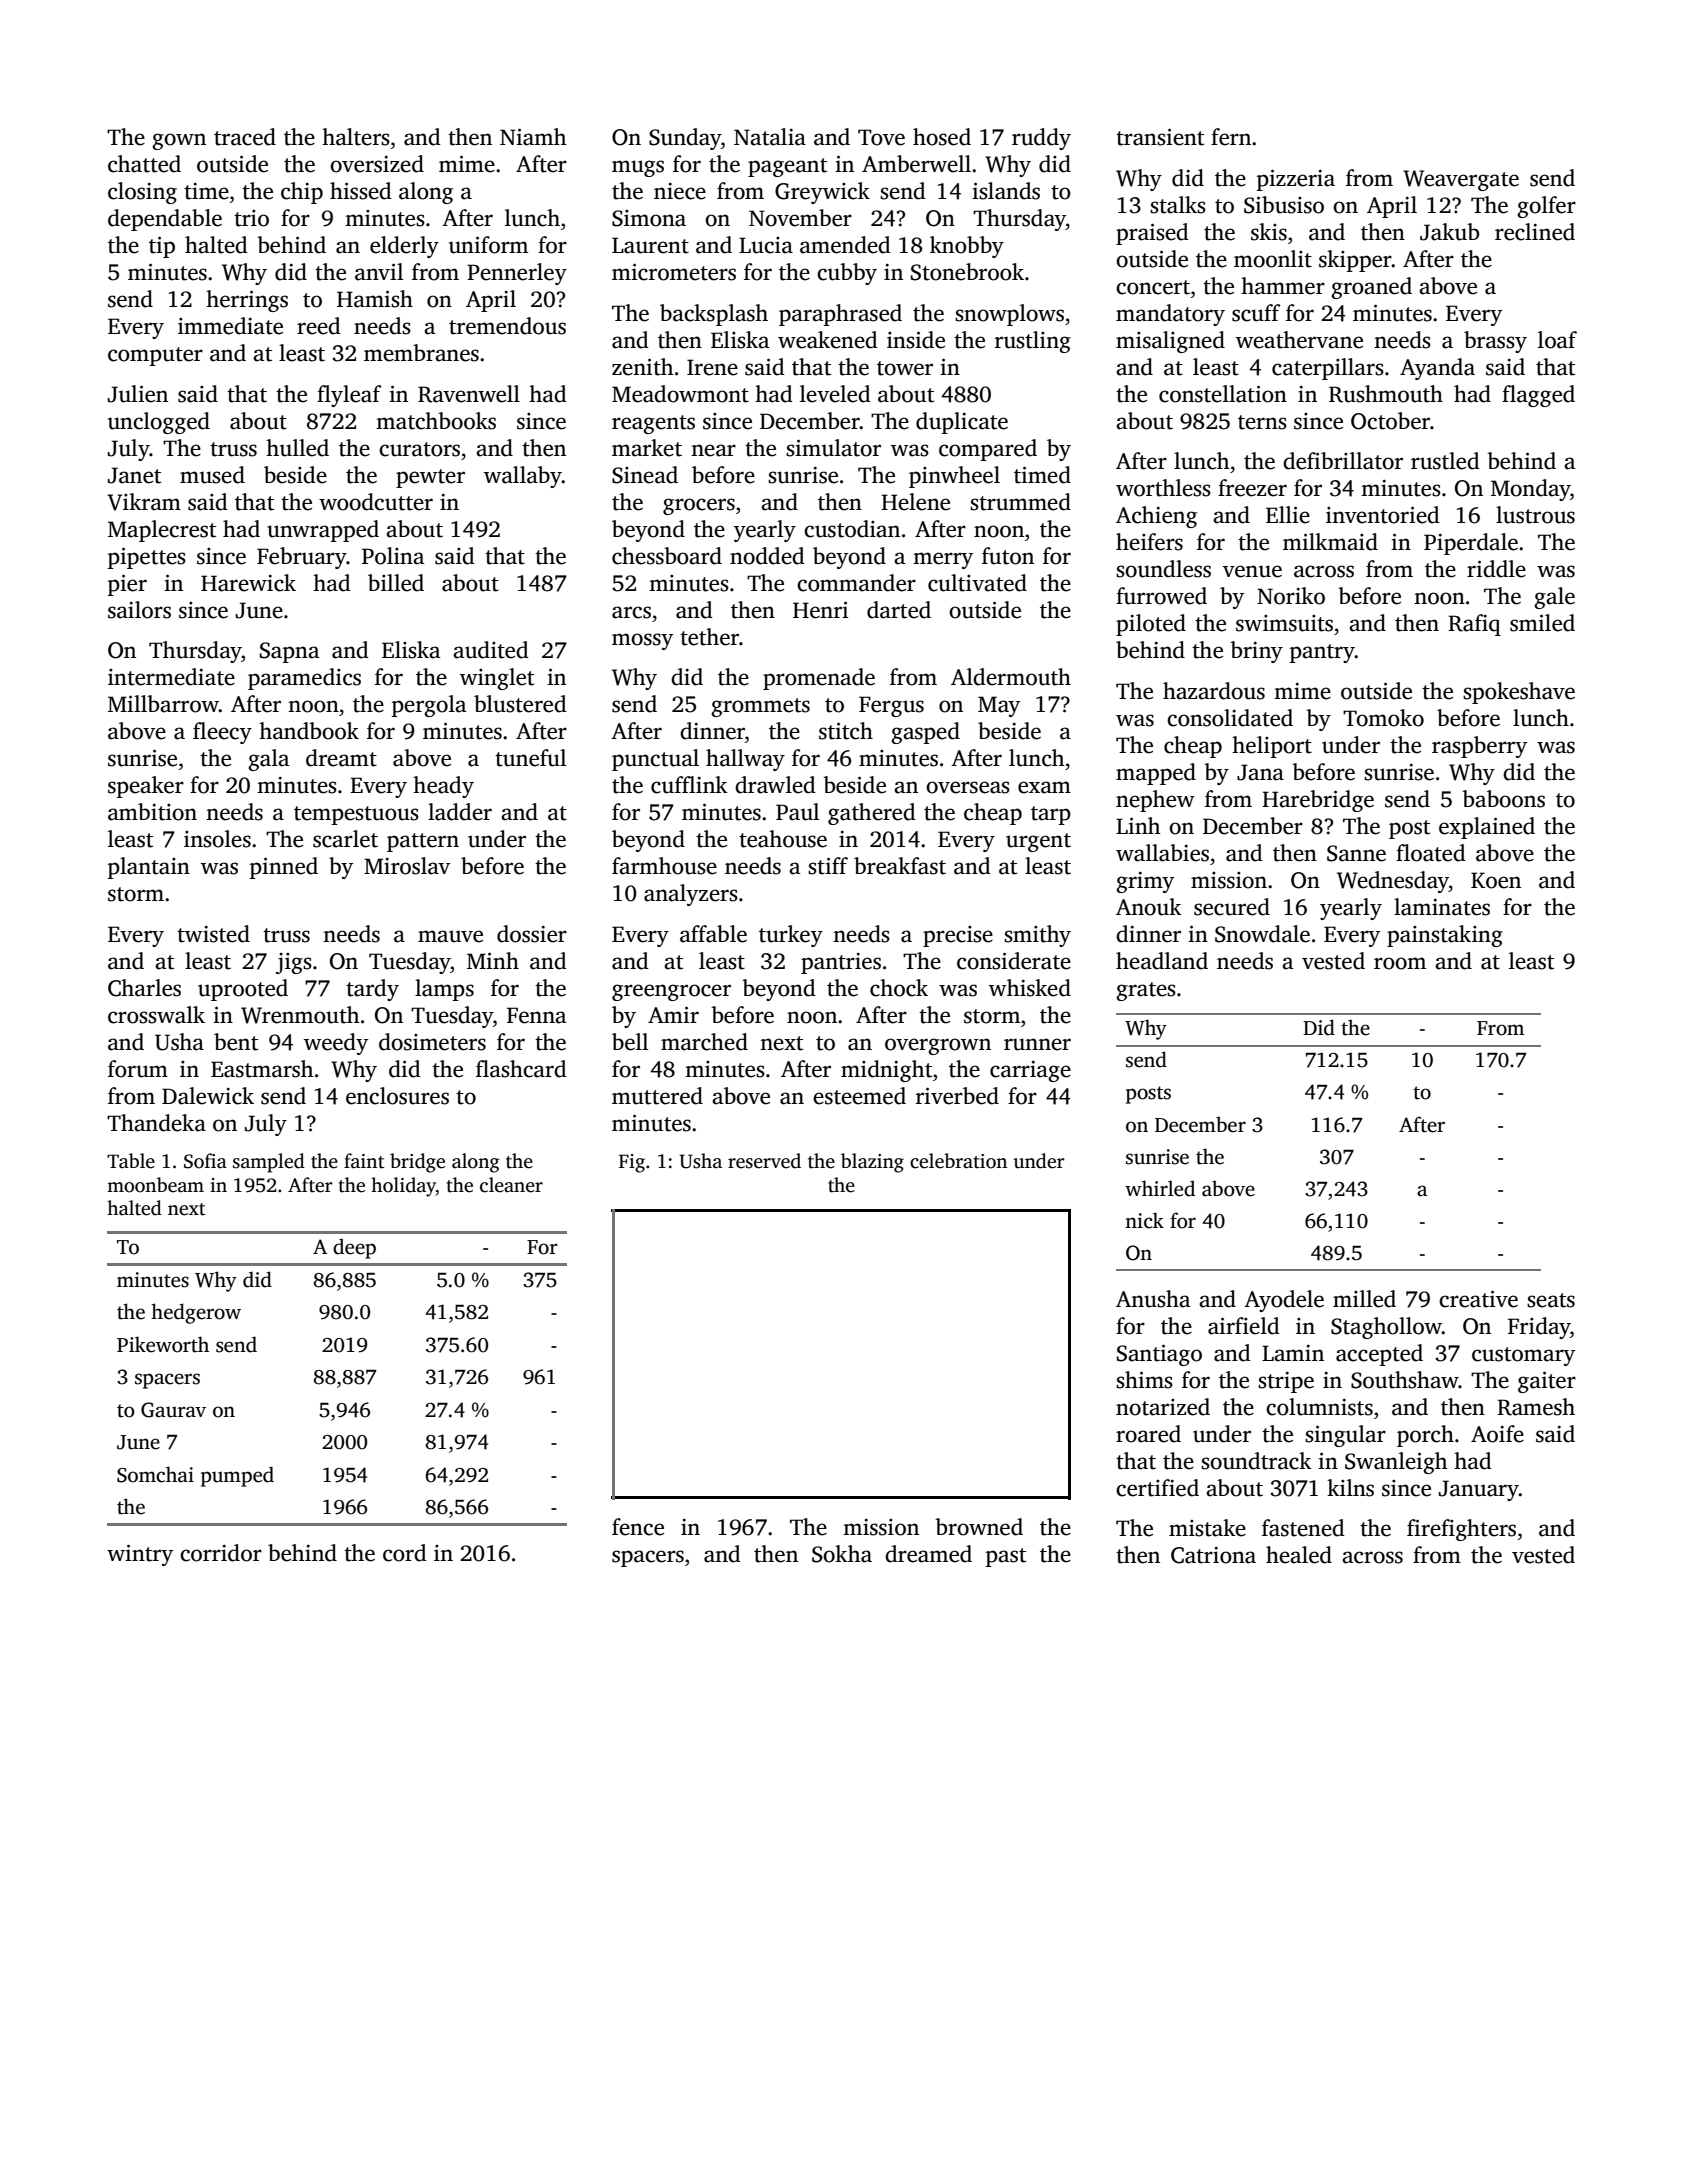  What do you see at coordinates (856, 583) in the screenshot?
I see `commander` at bounding box center [856, 583].
